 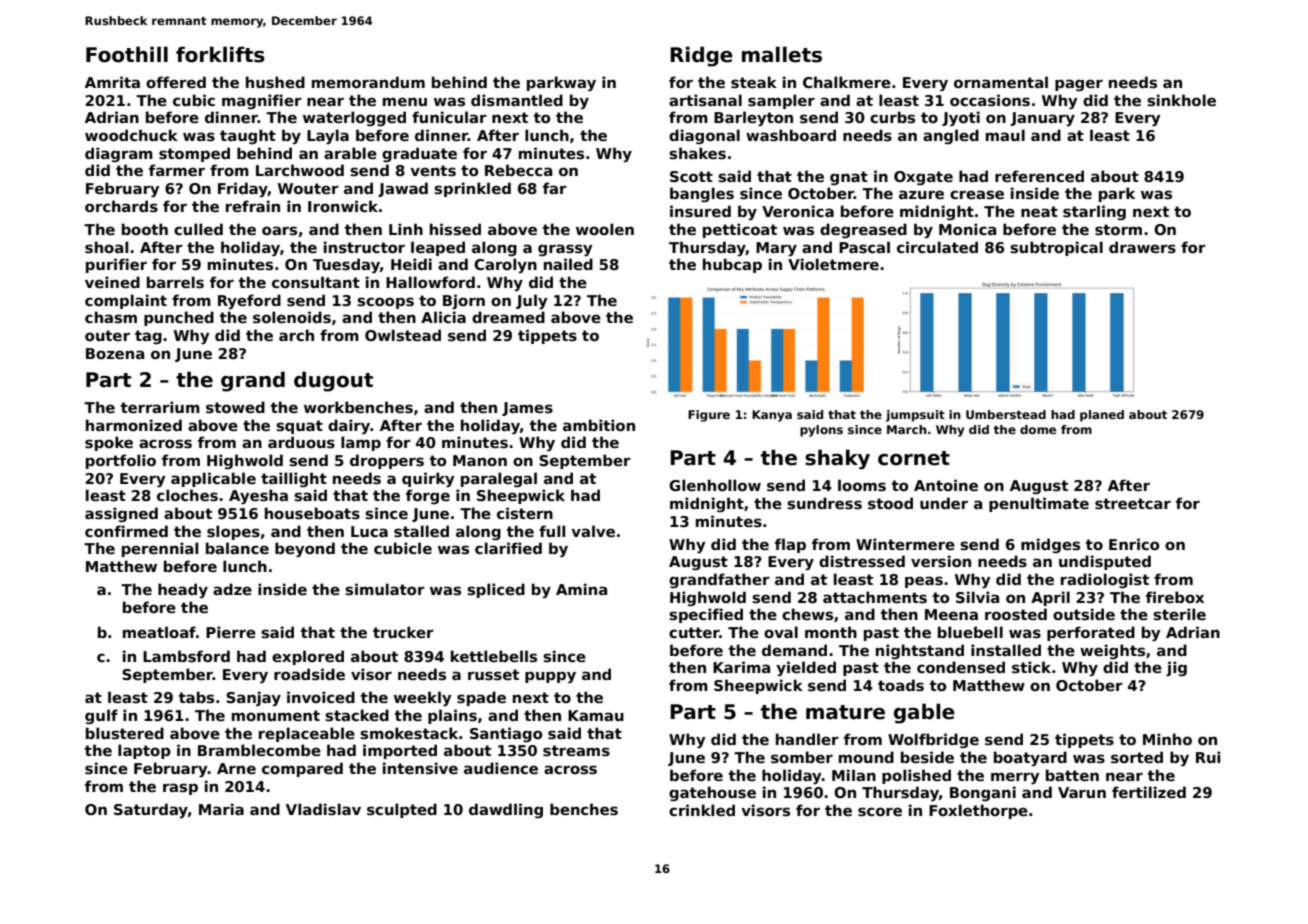 What do you see at coordinates (496, 590) in the screenshot?
I see `spliced` at bounding box center [496, 590].
